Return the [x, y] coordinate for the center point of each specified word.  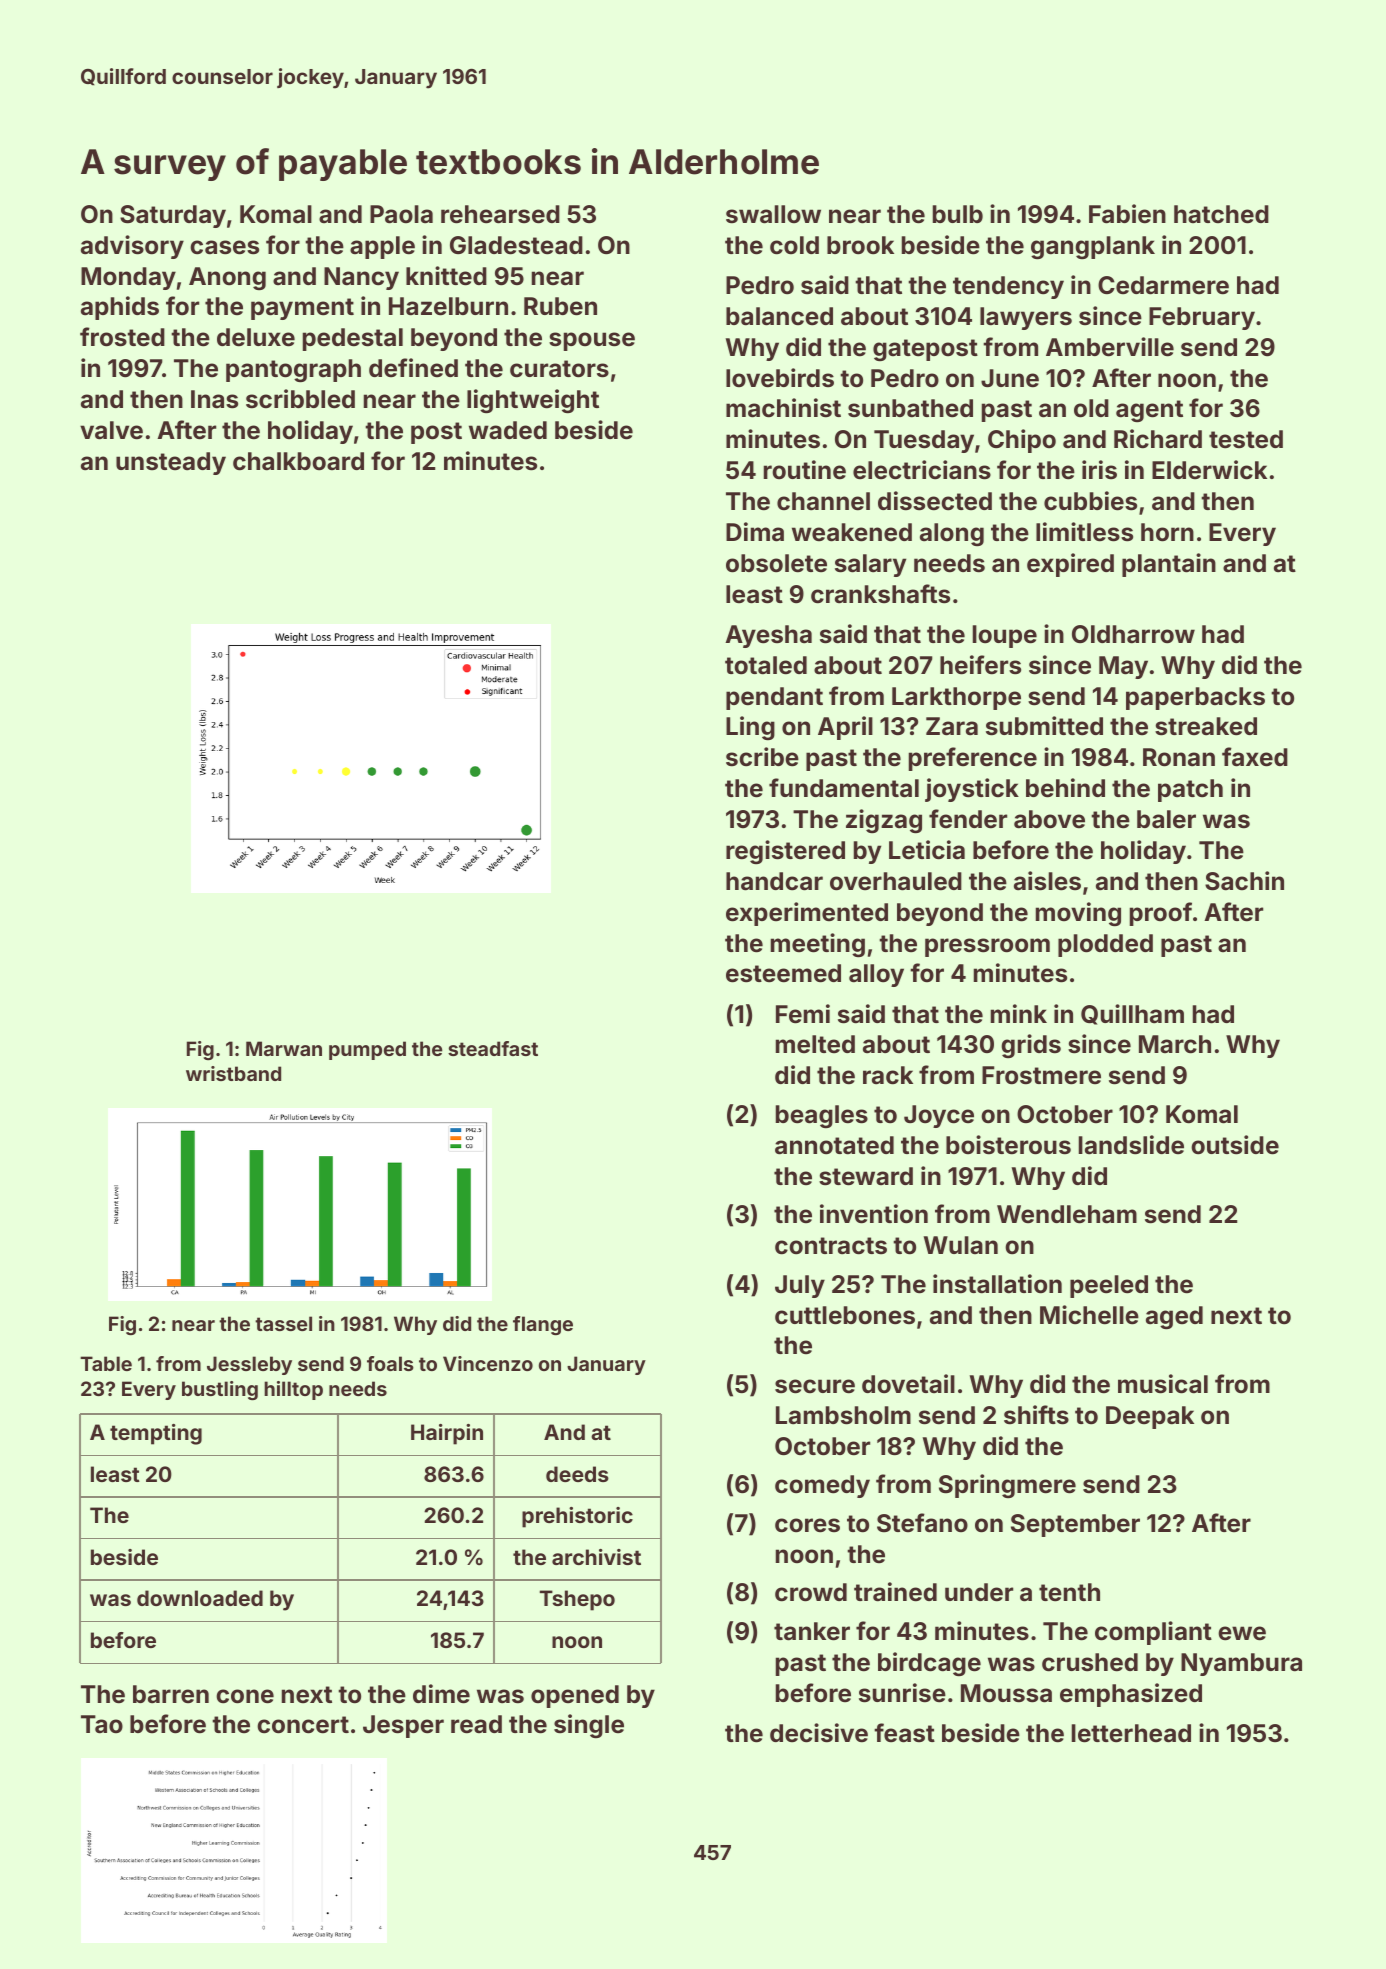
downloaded [200, 1598]
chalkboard [298, 461]
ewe [1242, 1633]
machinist [783, 408]
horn [1167, 532]
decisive [819, 1733]
